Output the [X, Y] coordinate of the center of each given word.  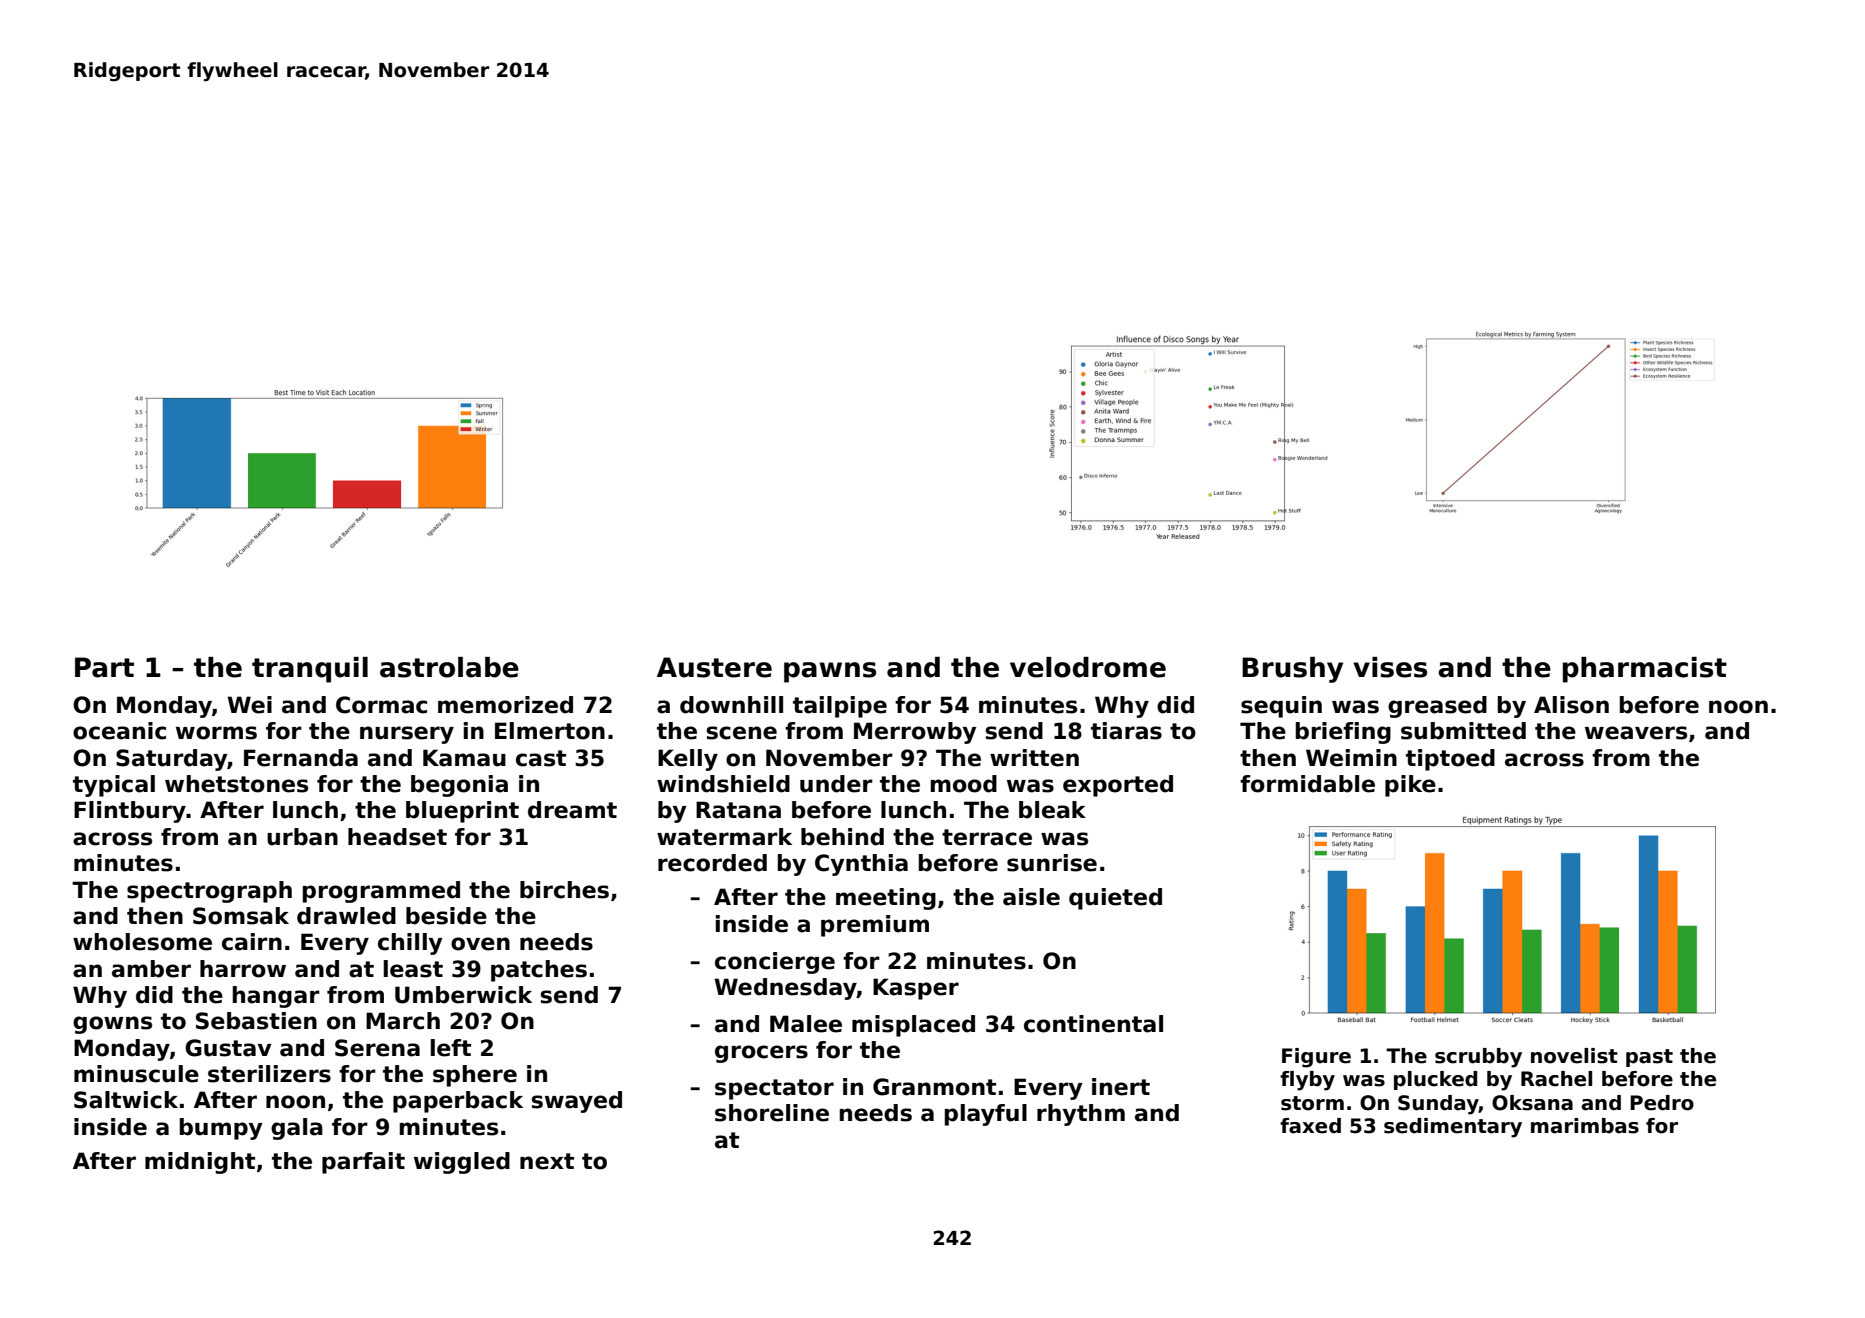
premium [875, 926]
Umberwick [463, 995]
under [836, 784]
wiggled [462, 1163]
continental [1093, 1024]
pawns [830, 672]
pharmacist [1645, 670]
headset [397, 837]
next [547, 1161]
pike [1410, 786]
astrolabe [449, 667]
